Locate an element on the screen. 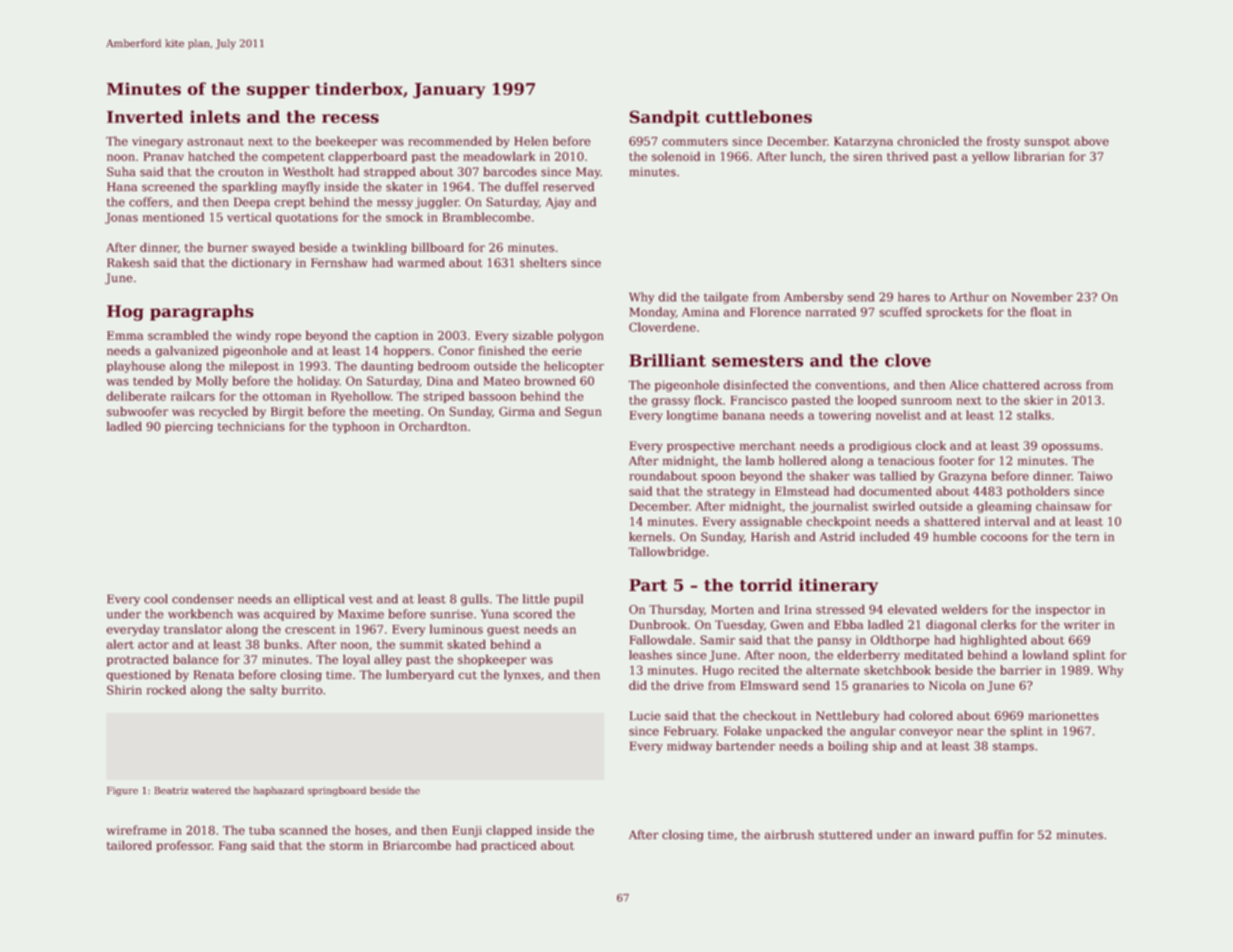  Lucie is located at coordinates (645, 716).
